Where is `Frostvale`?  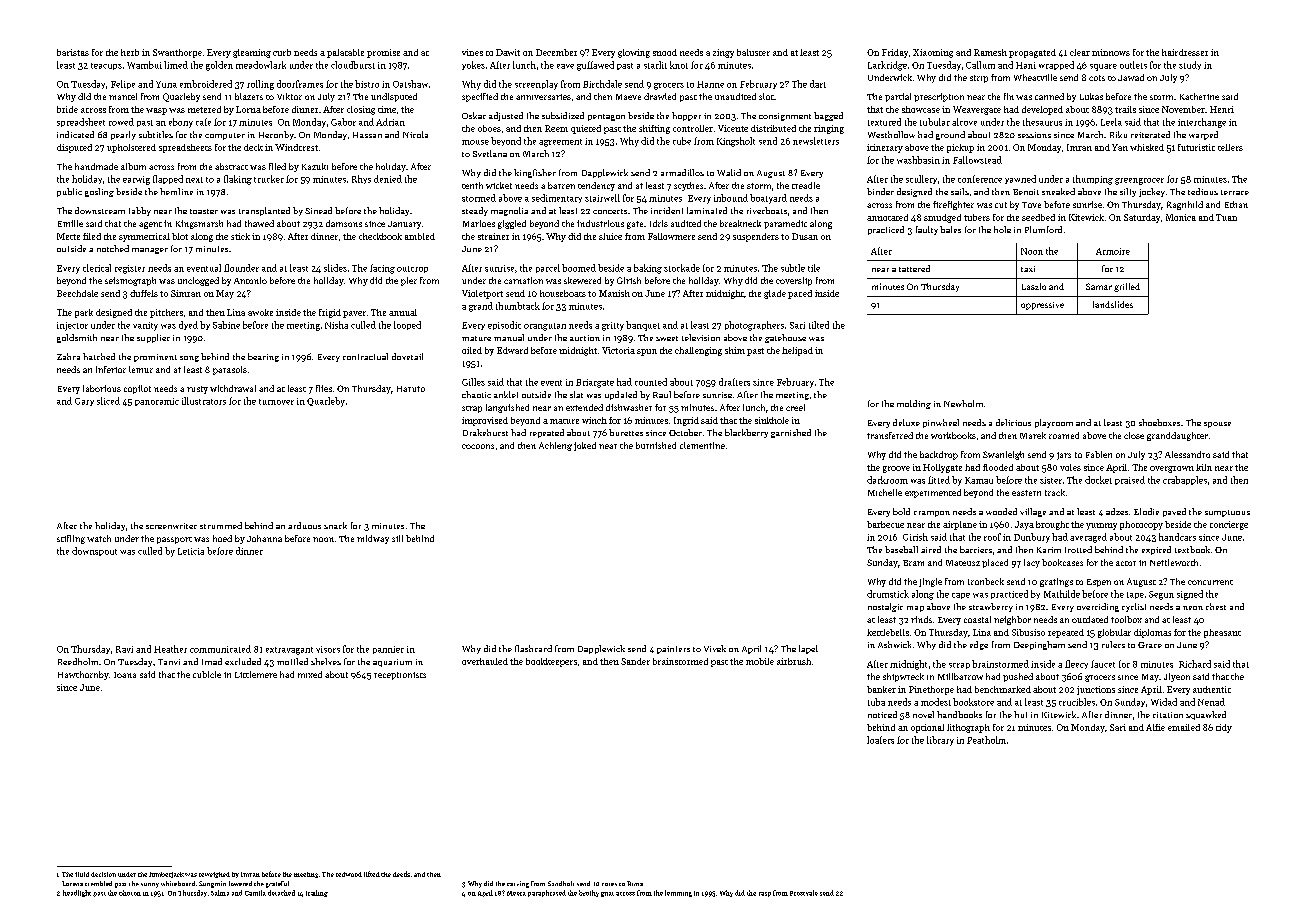 Frostvale is located at coordinates (804, 893).
